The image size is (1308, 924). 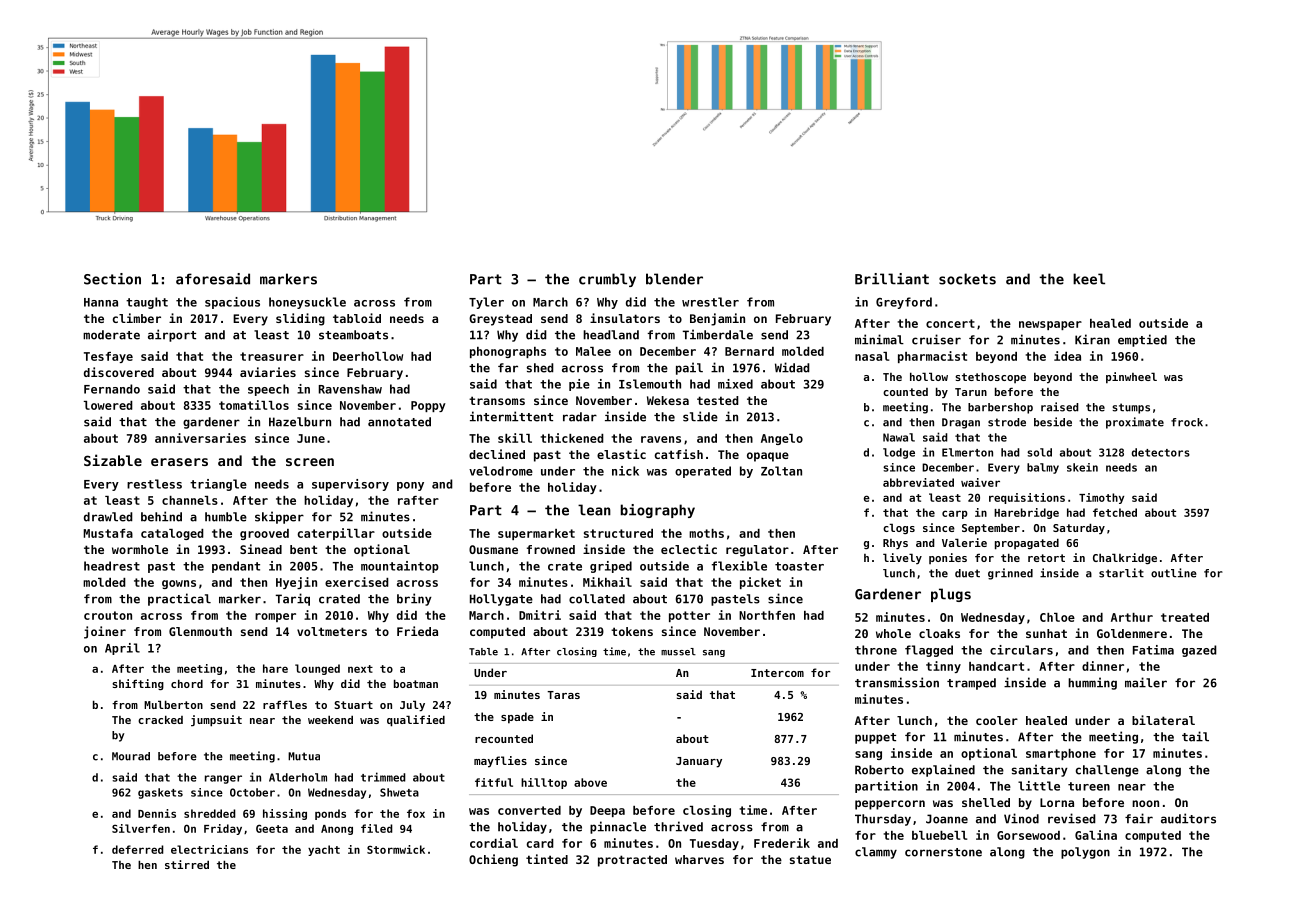 What do you see at coordinates (1089, 279) in the document?
I see `keel` at bounding box center [1089, 279].
